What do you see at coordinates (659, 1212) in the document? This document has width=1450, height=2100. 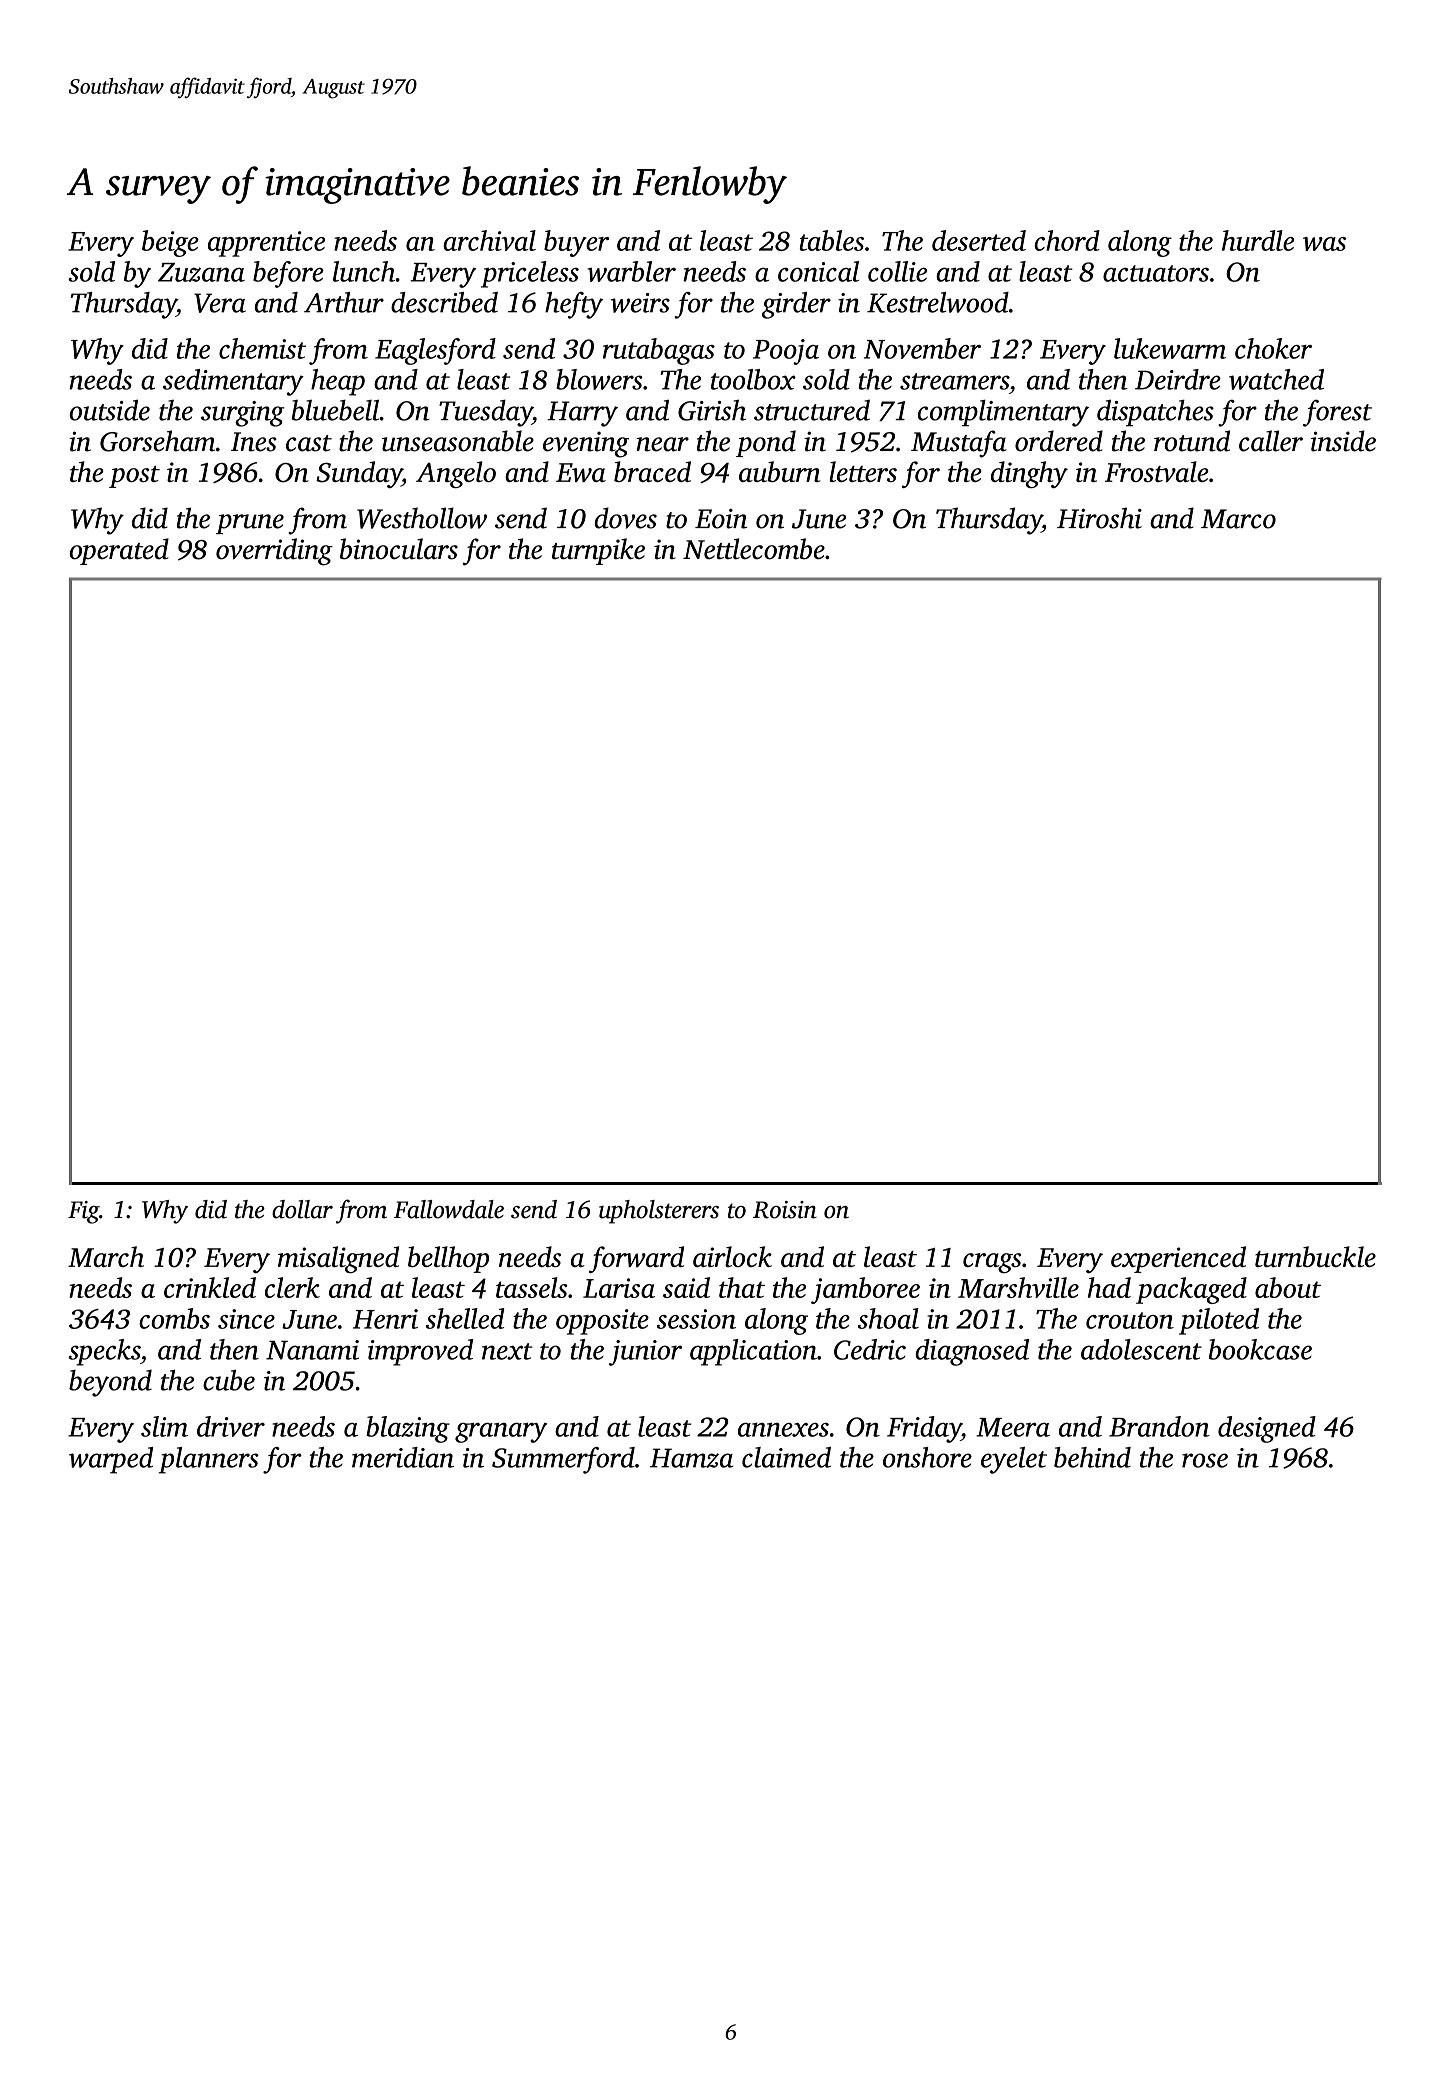 I see `upholsterers` at bounding box center [659, 1212].
